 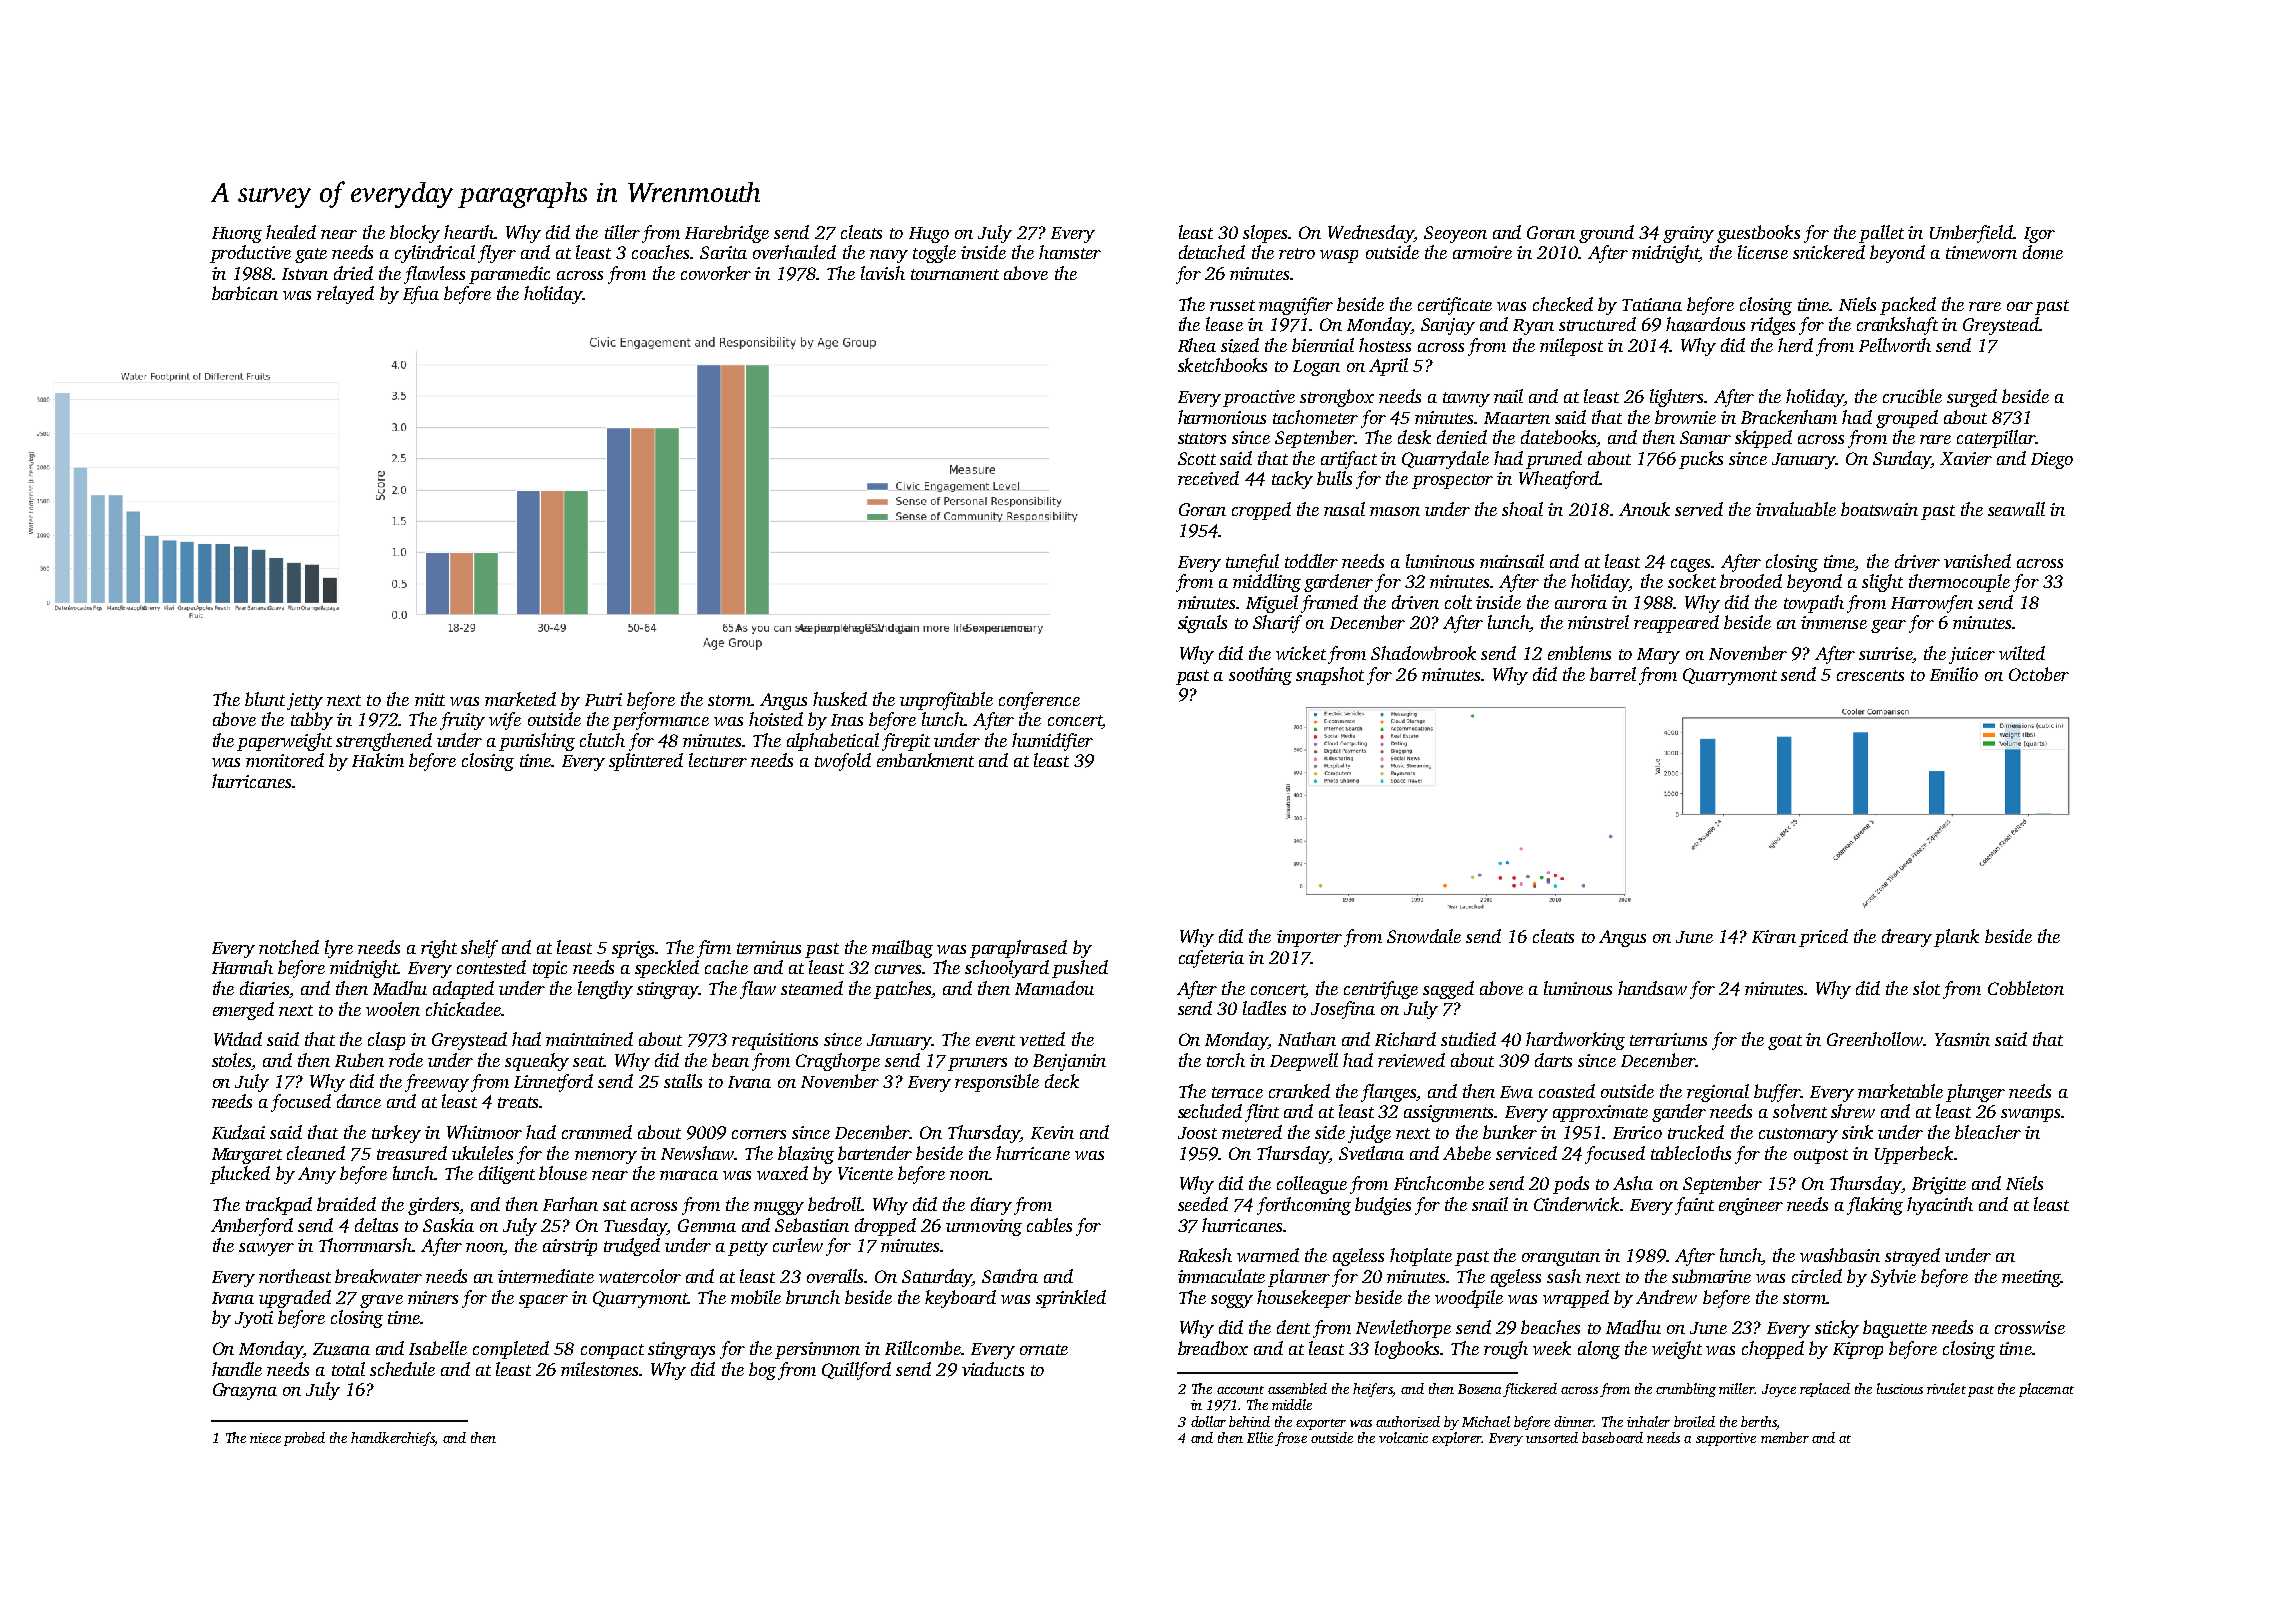 What do you see at coordinates (1726, 1439) in the image?
I see `supportive` at bounding box center [1726, 1439].
